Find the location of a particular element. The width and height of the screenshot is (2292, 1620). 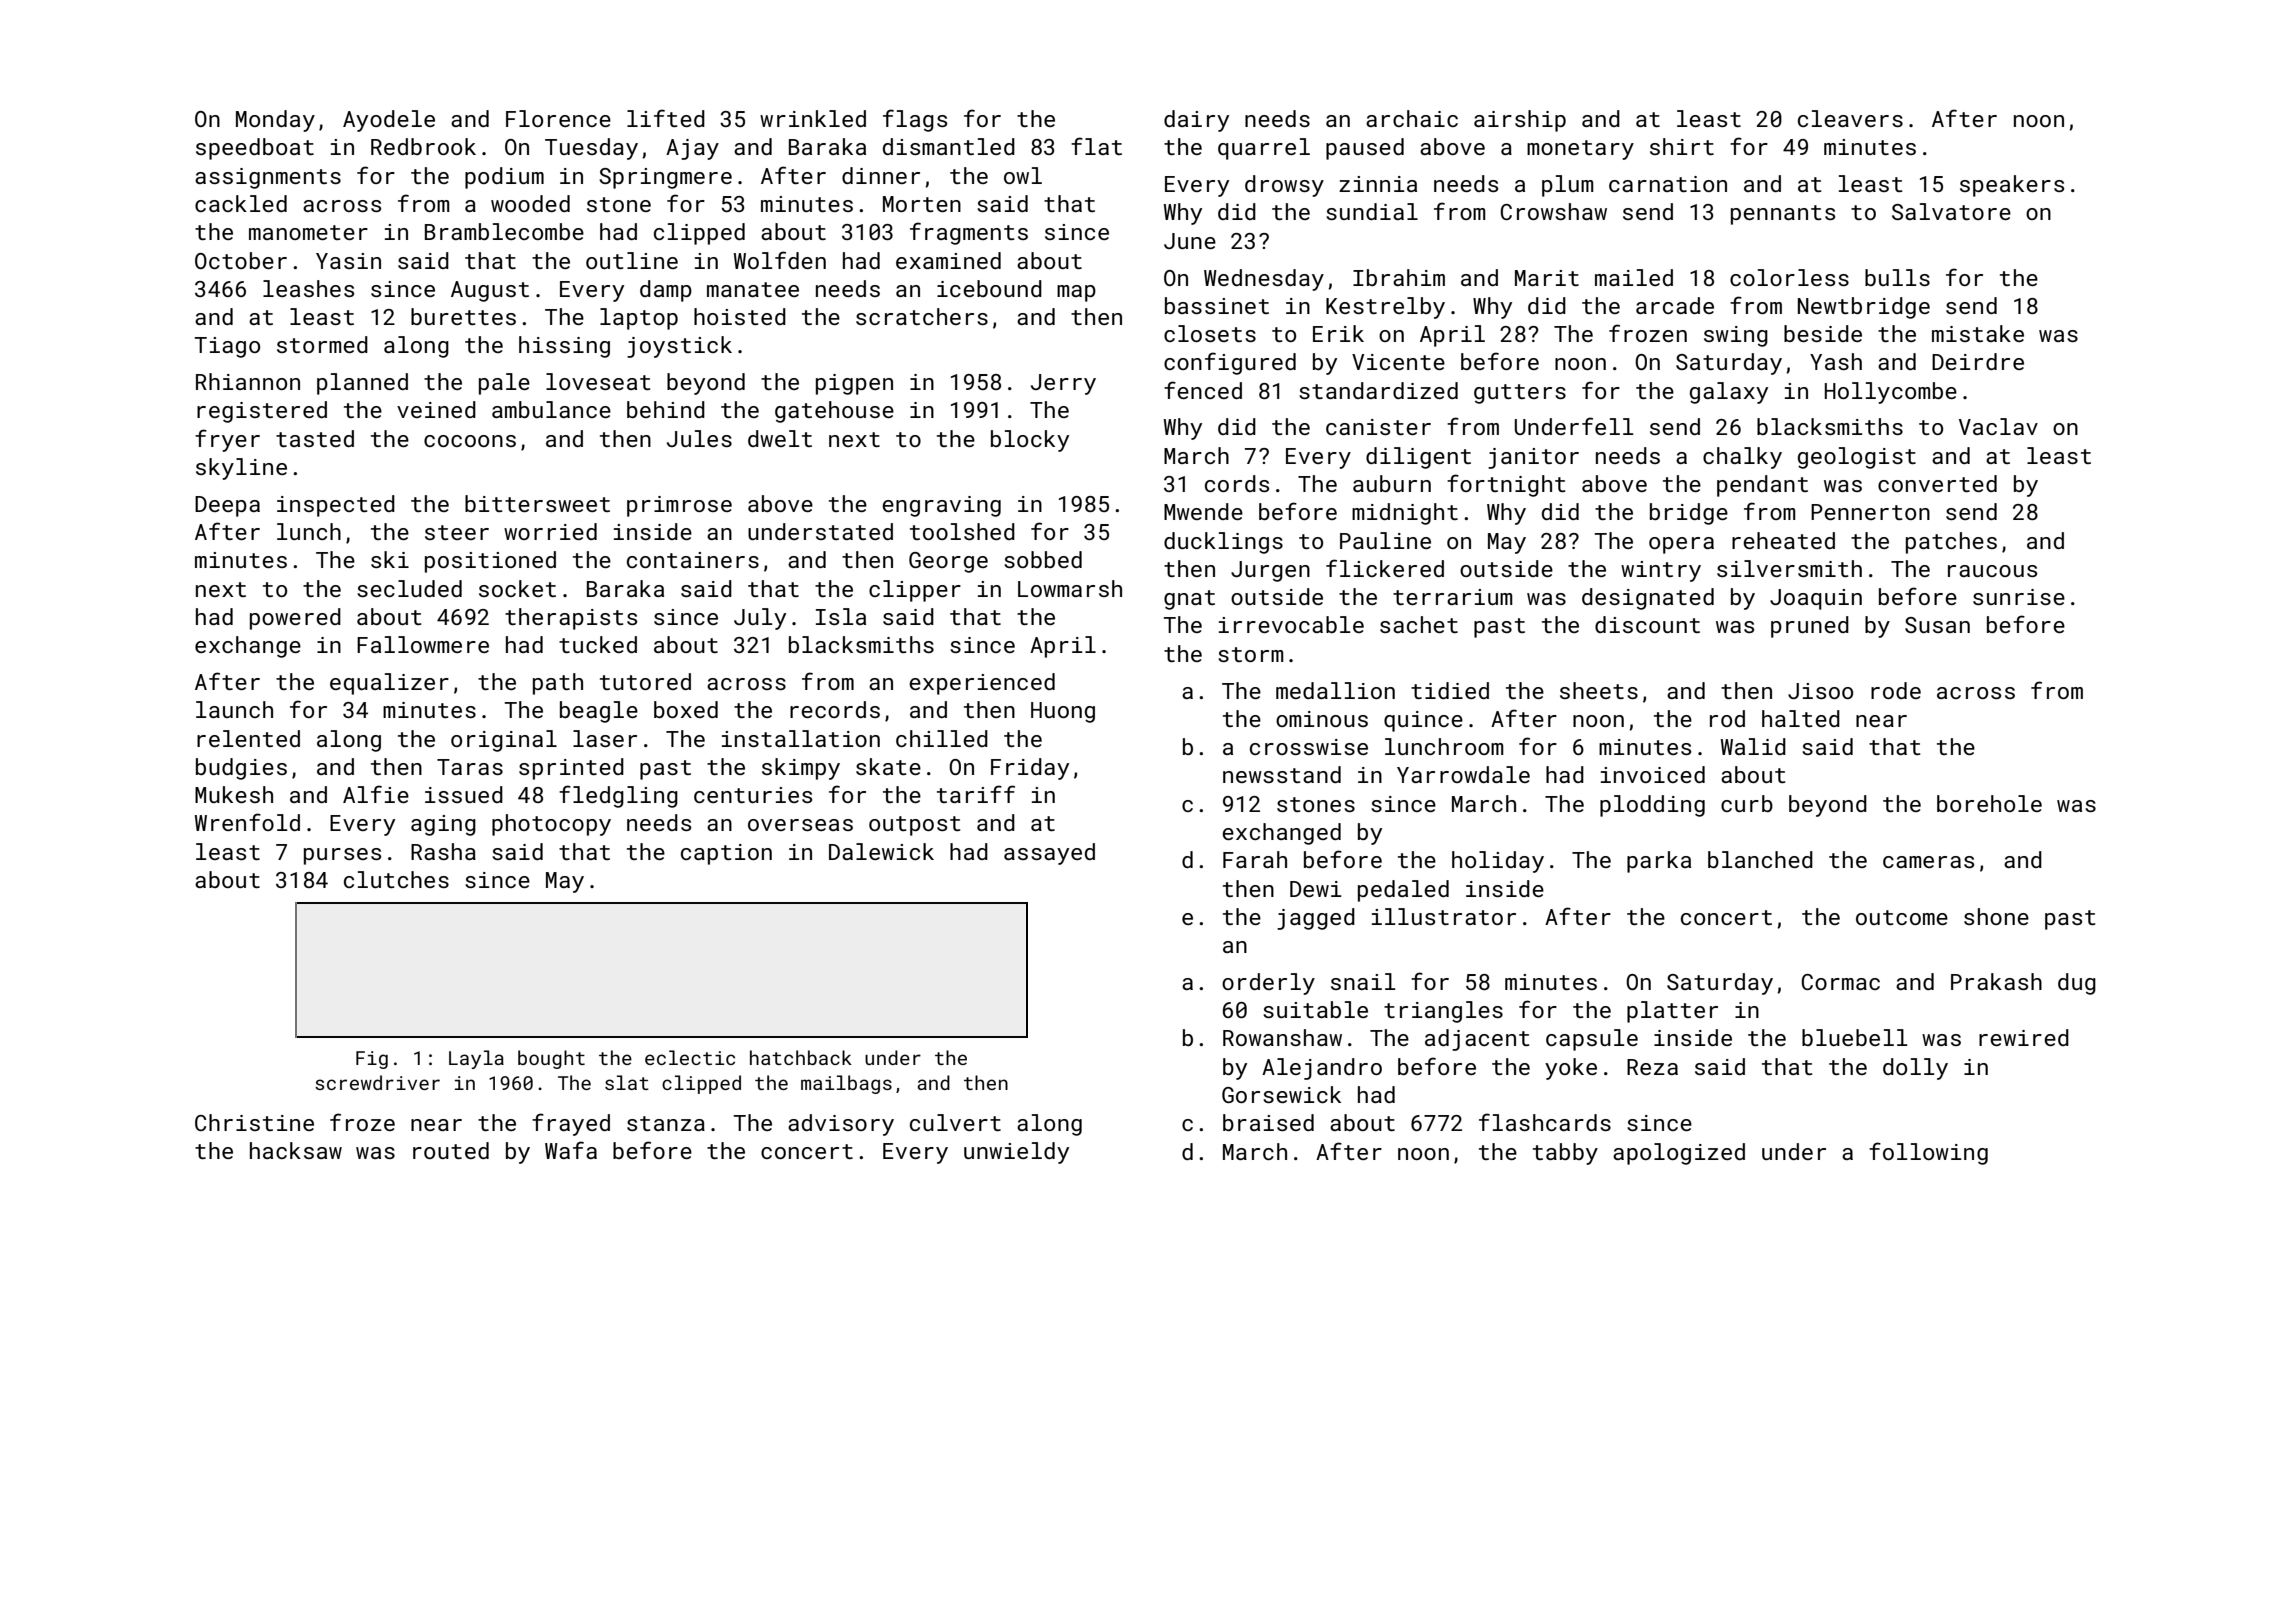

Deirdre is located at coordinates (1978, 361).
